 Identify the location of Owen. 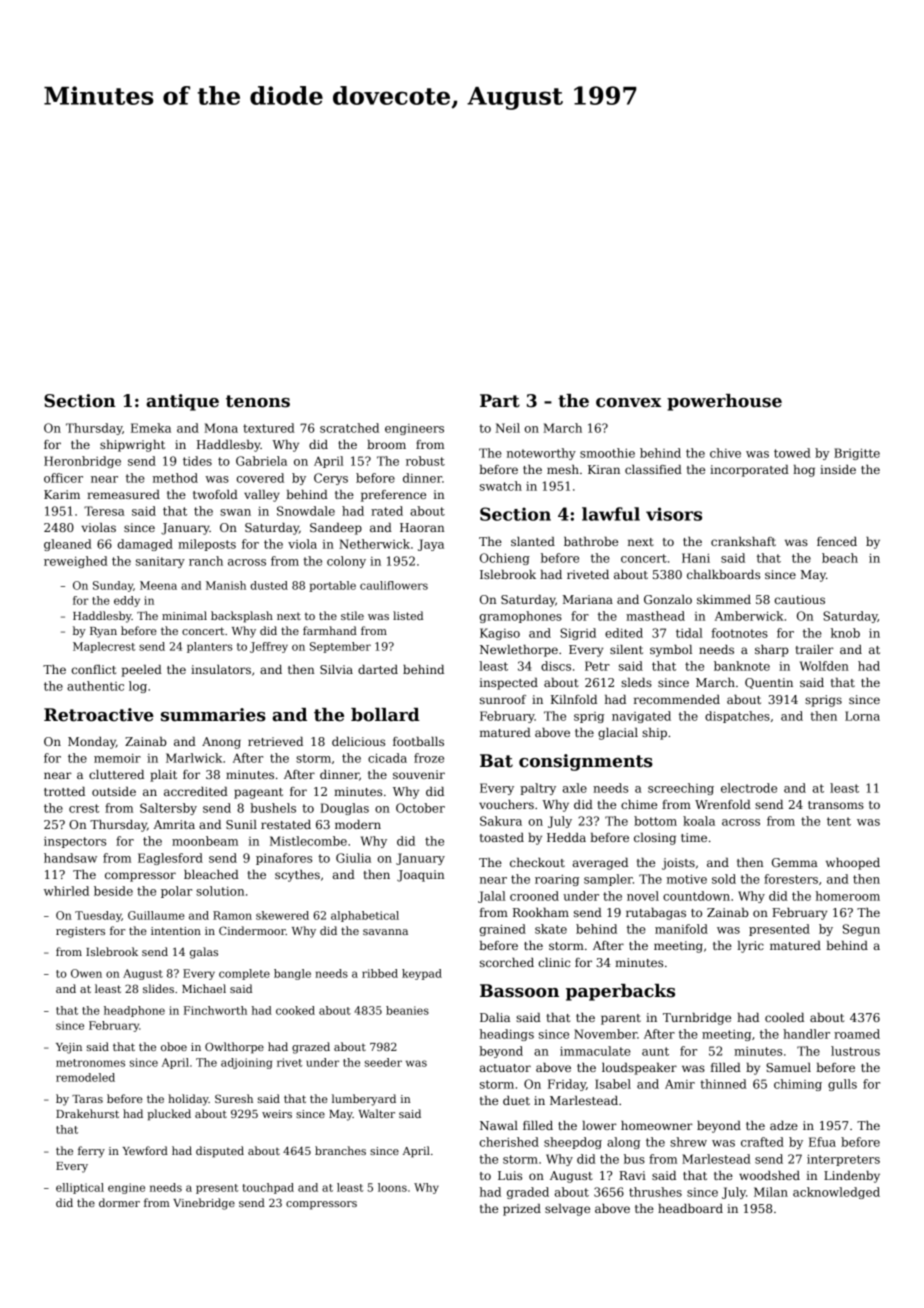
(86, 973).
